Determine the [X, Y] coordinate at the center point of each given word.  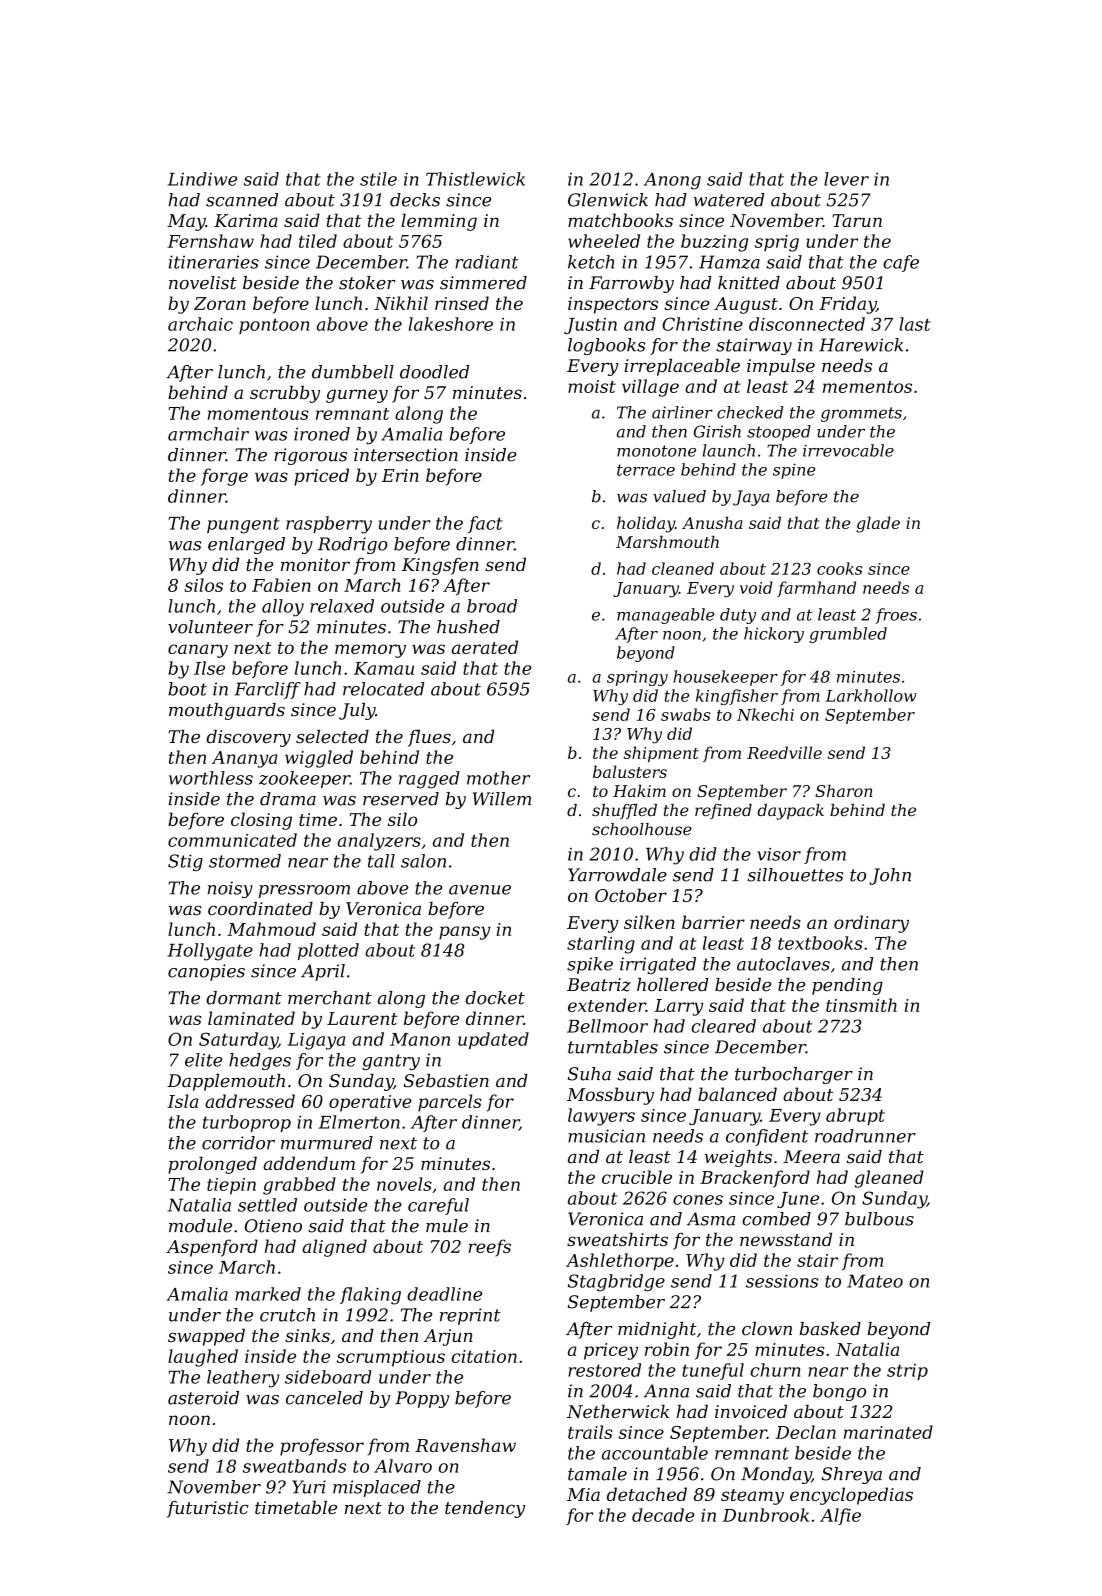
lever [846, 179]
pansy [464, 933]
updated [493, 1040]
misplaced [377, 1488]
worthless [211, 778]
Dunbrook [766, 1515]
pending [847, 986]
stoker [367, 283]
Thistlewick [475, 179]
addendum [309, 1163]
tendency [485, 1509]
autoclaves [783, 964]
